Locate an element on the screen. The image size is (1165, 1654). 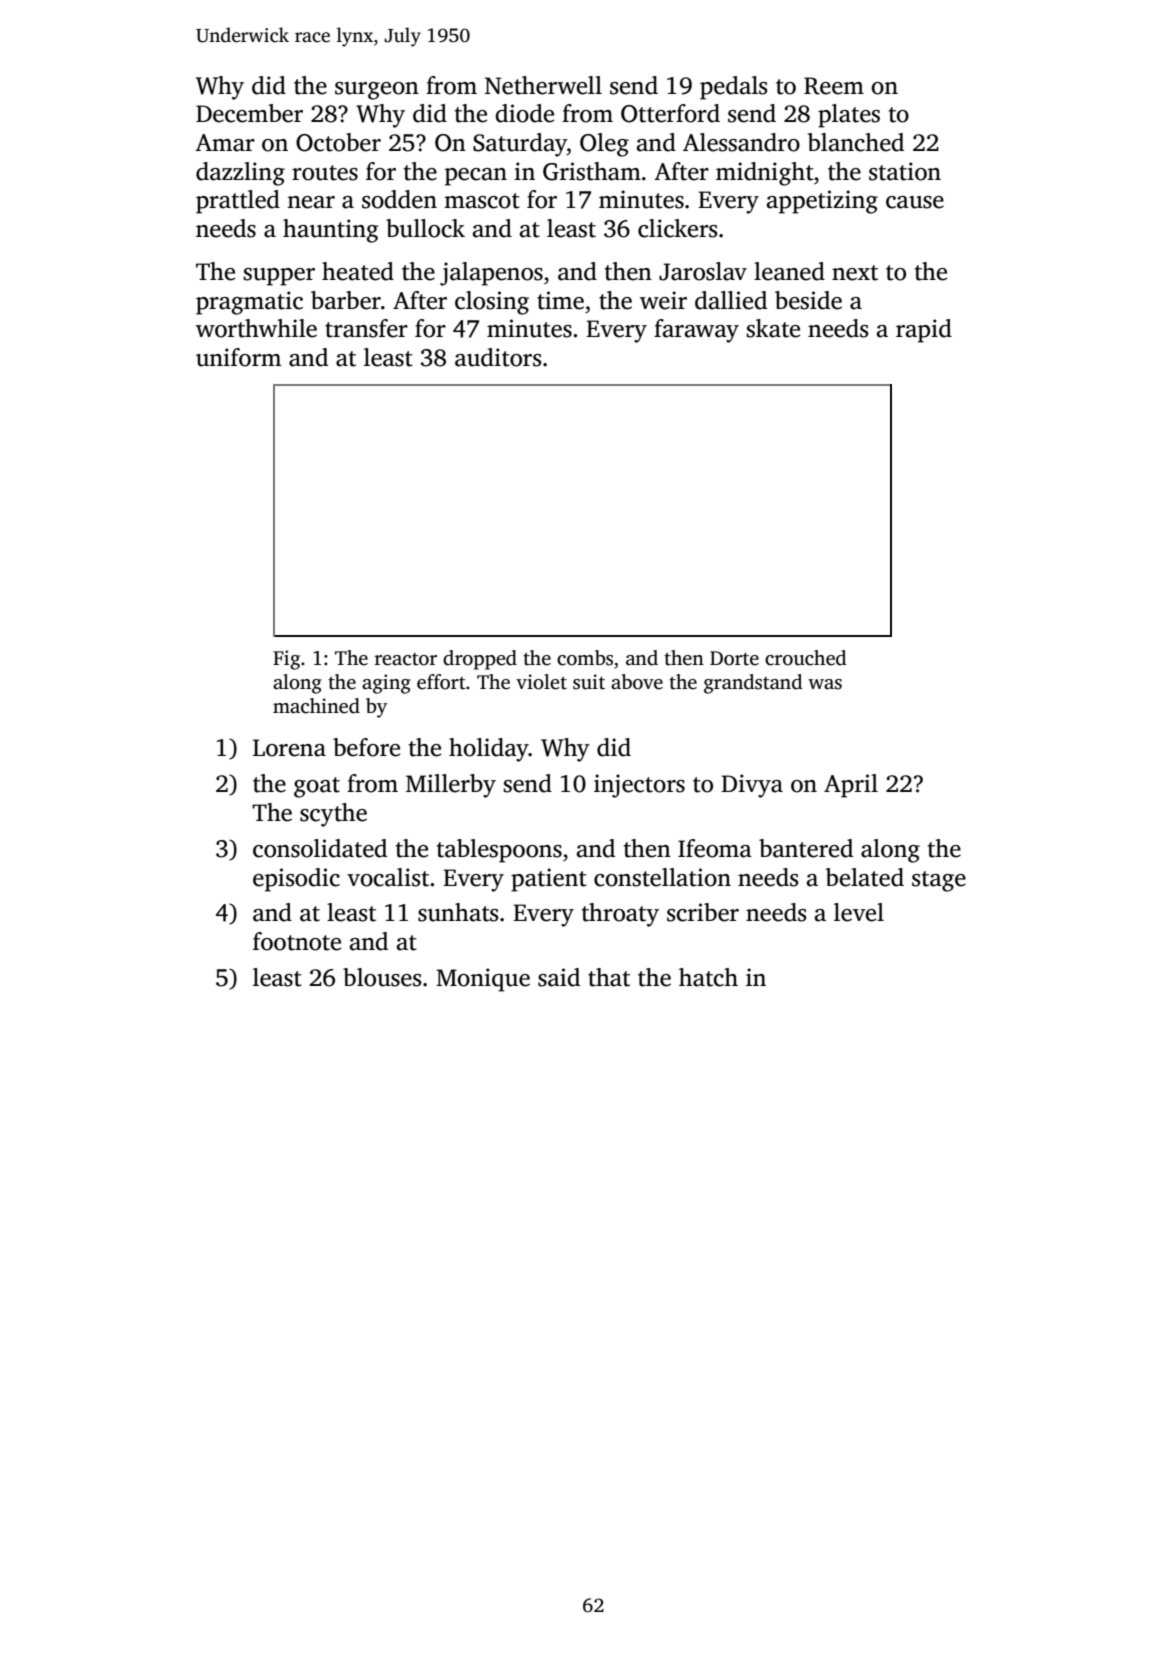
hatch is located at coordinates (708, 977).
